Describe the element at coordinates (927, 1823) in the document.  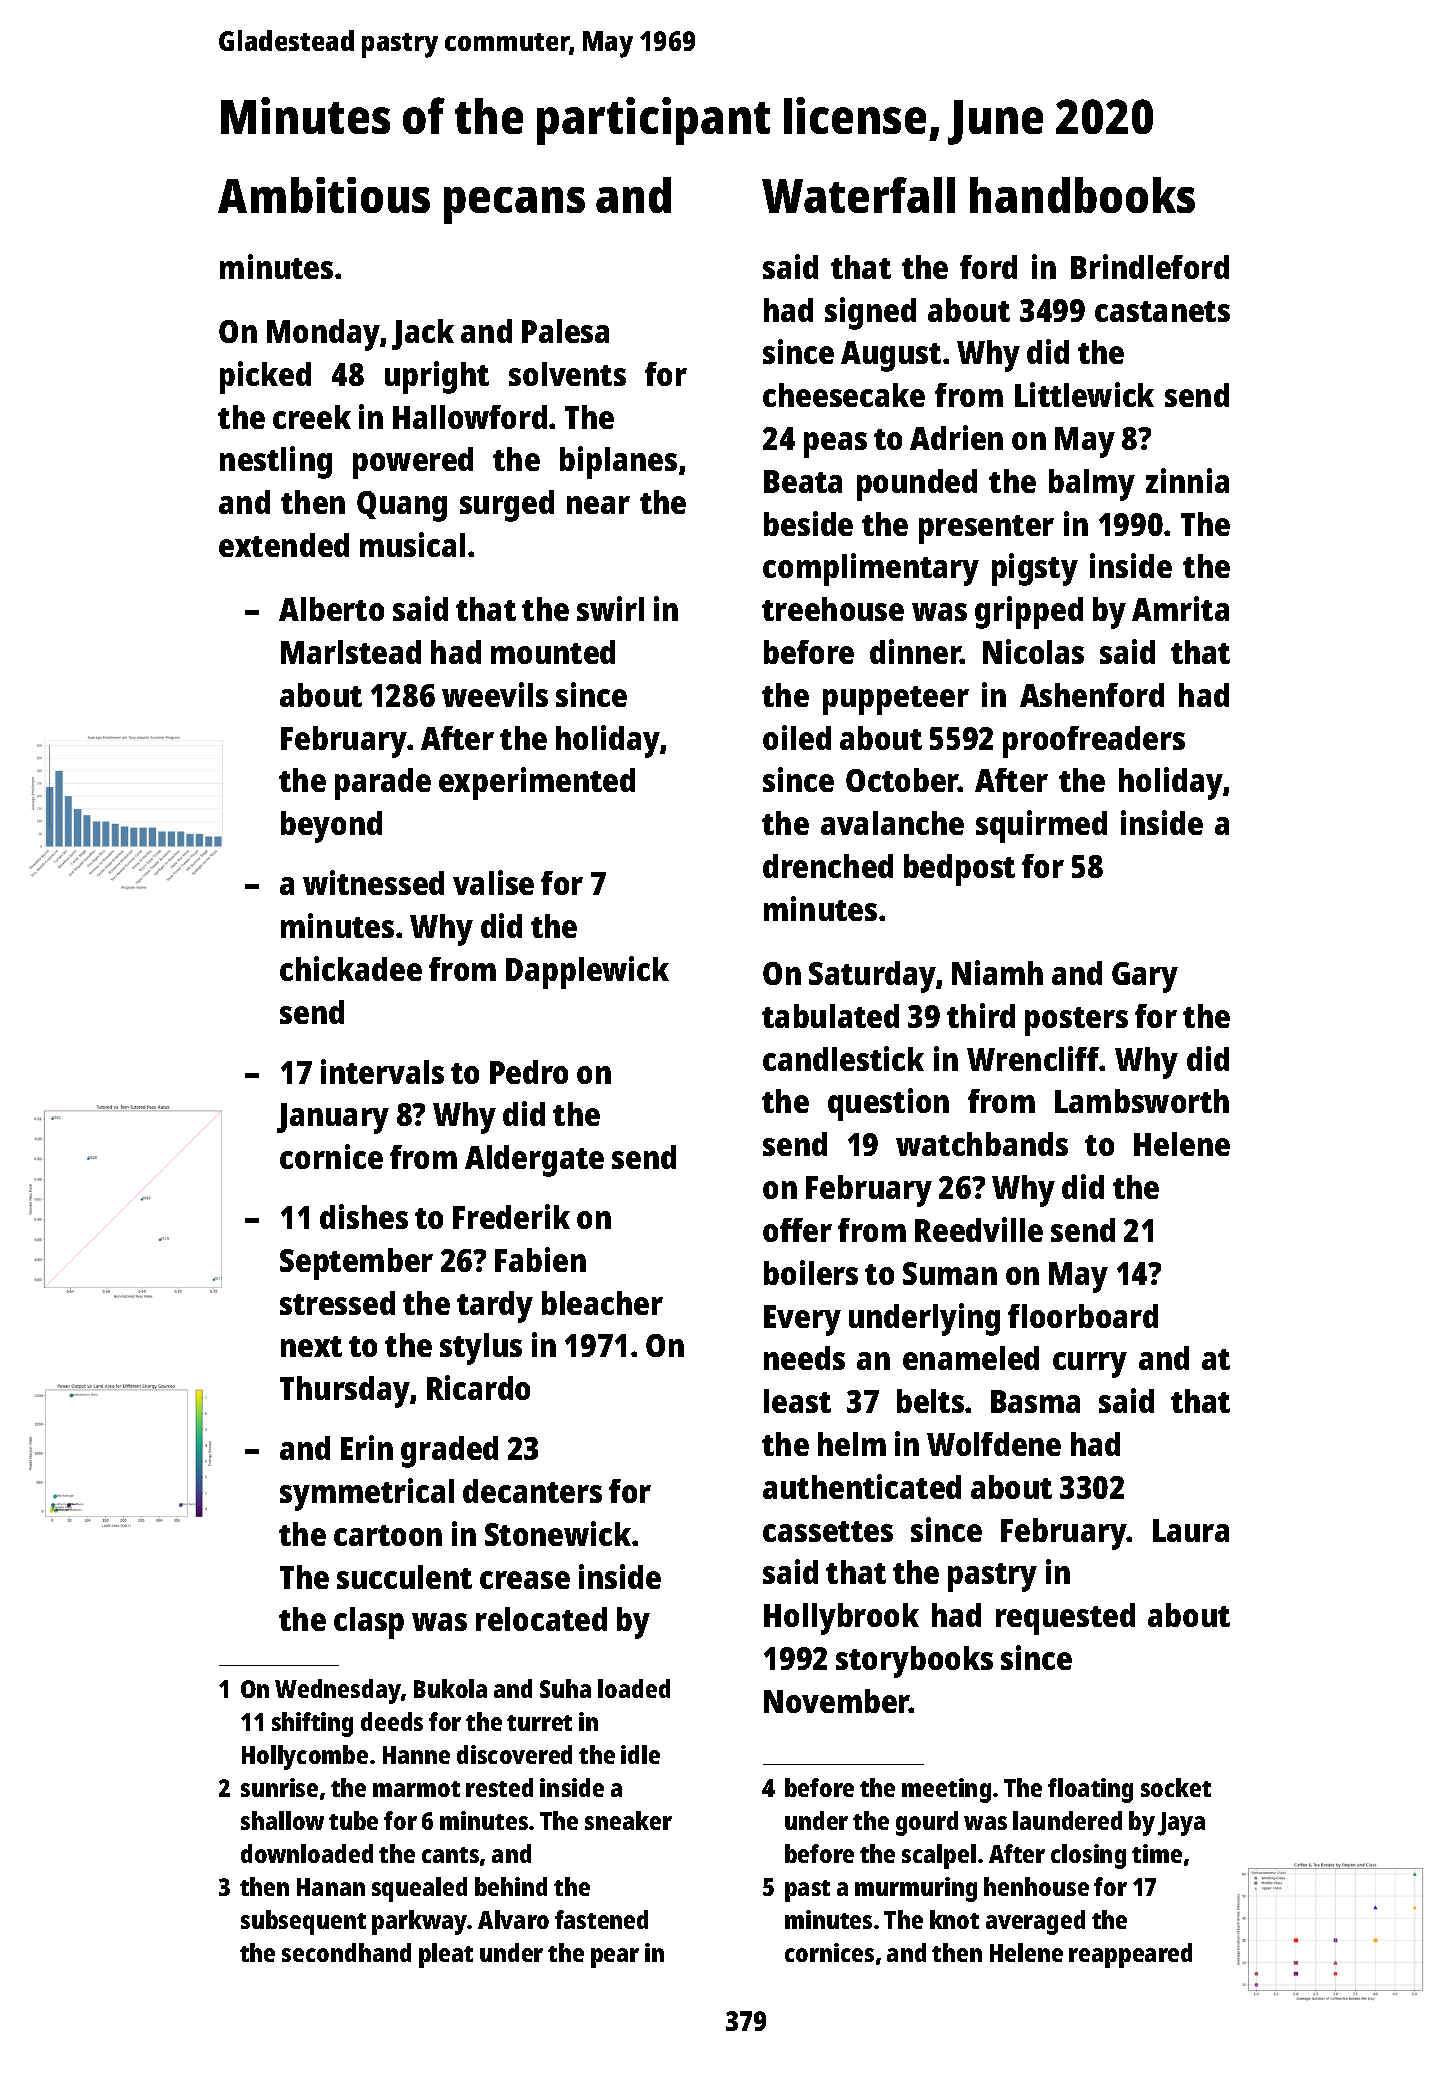
I see `gourd` at that location.
